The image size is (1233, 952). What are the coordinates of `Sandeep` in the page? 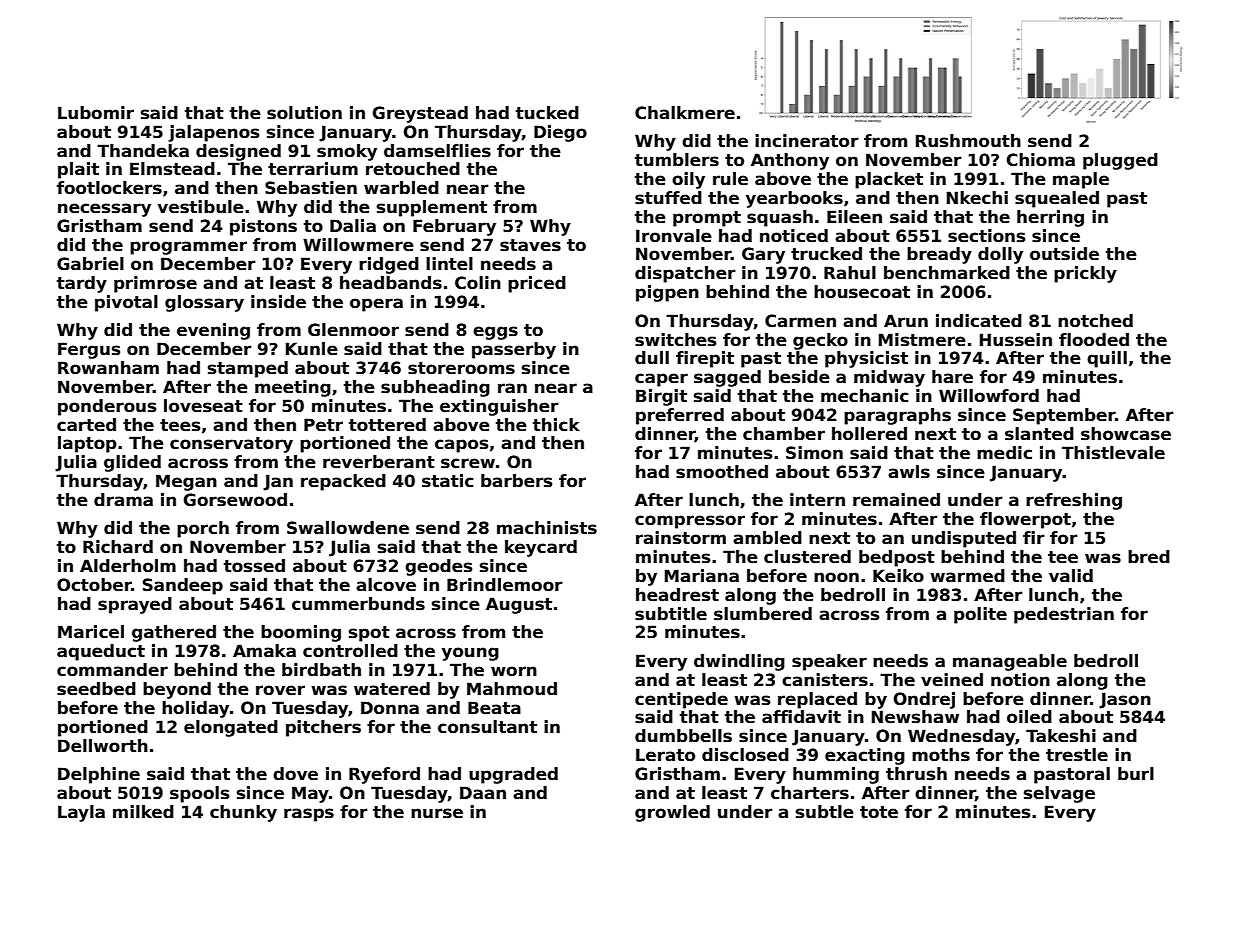 It's located at (183, 586).
